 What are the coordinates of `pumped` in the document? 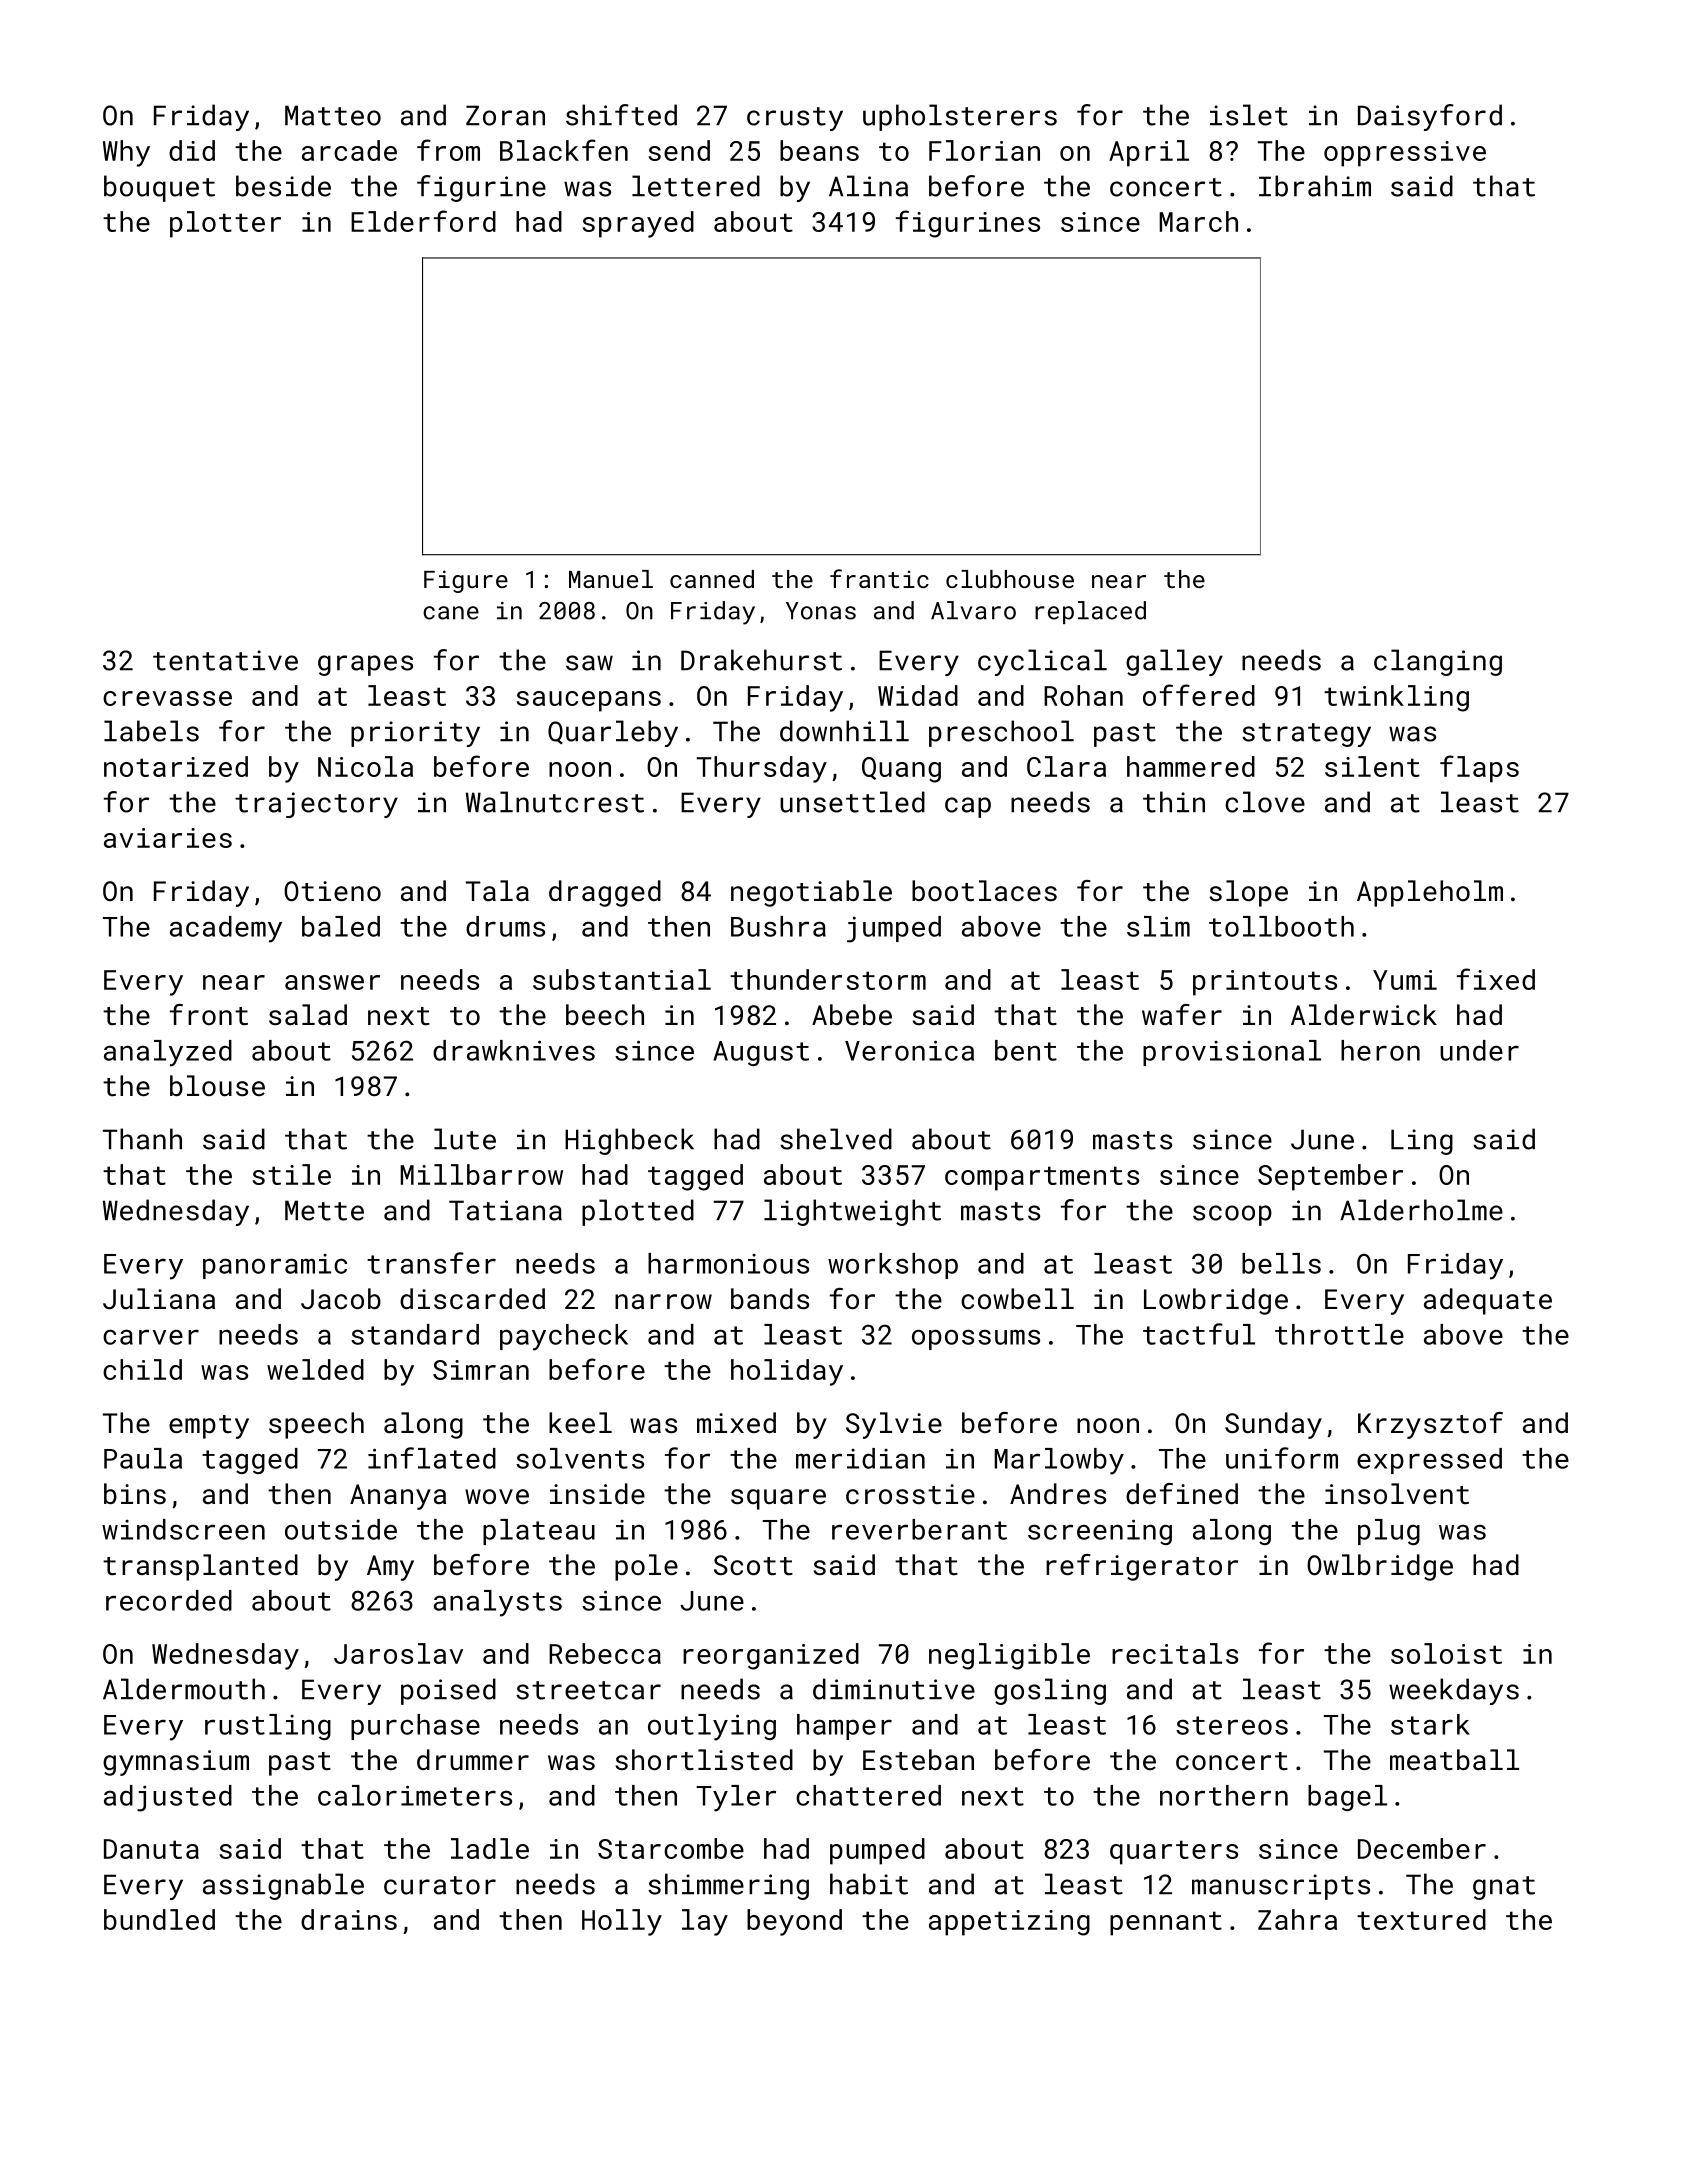 It's located at (877, 1851).
